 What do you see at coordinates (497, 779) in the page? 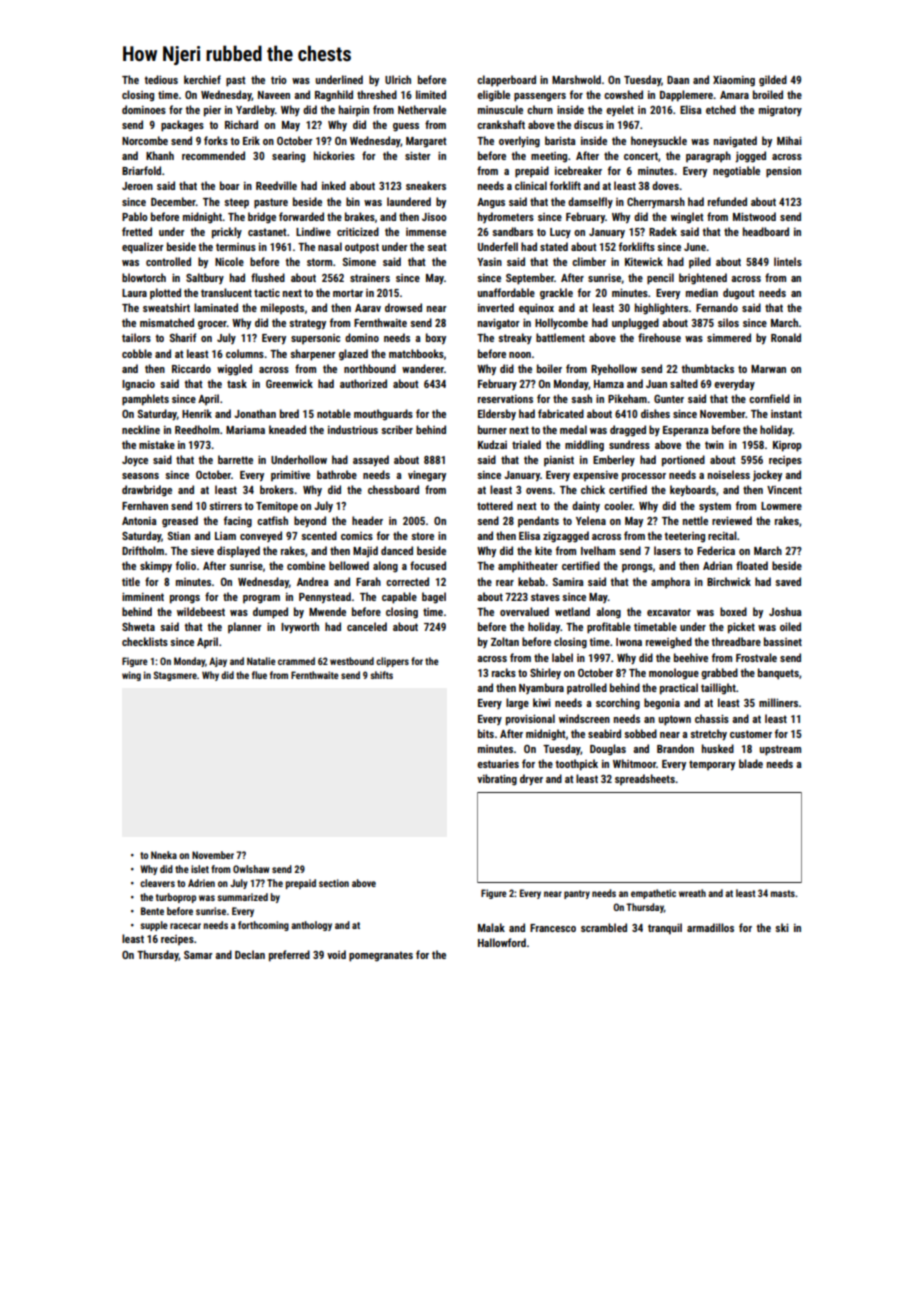
I see `vibrating` at bounding box center [497, 779].
